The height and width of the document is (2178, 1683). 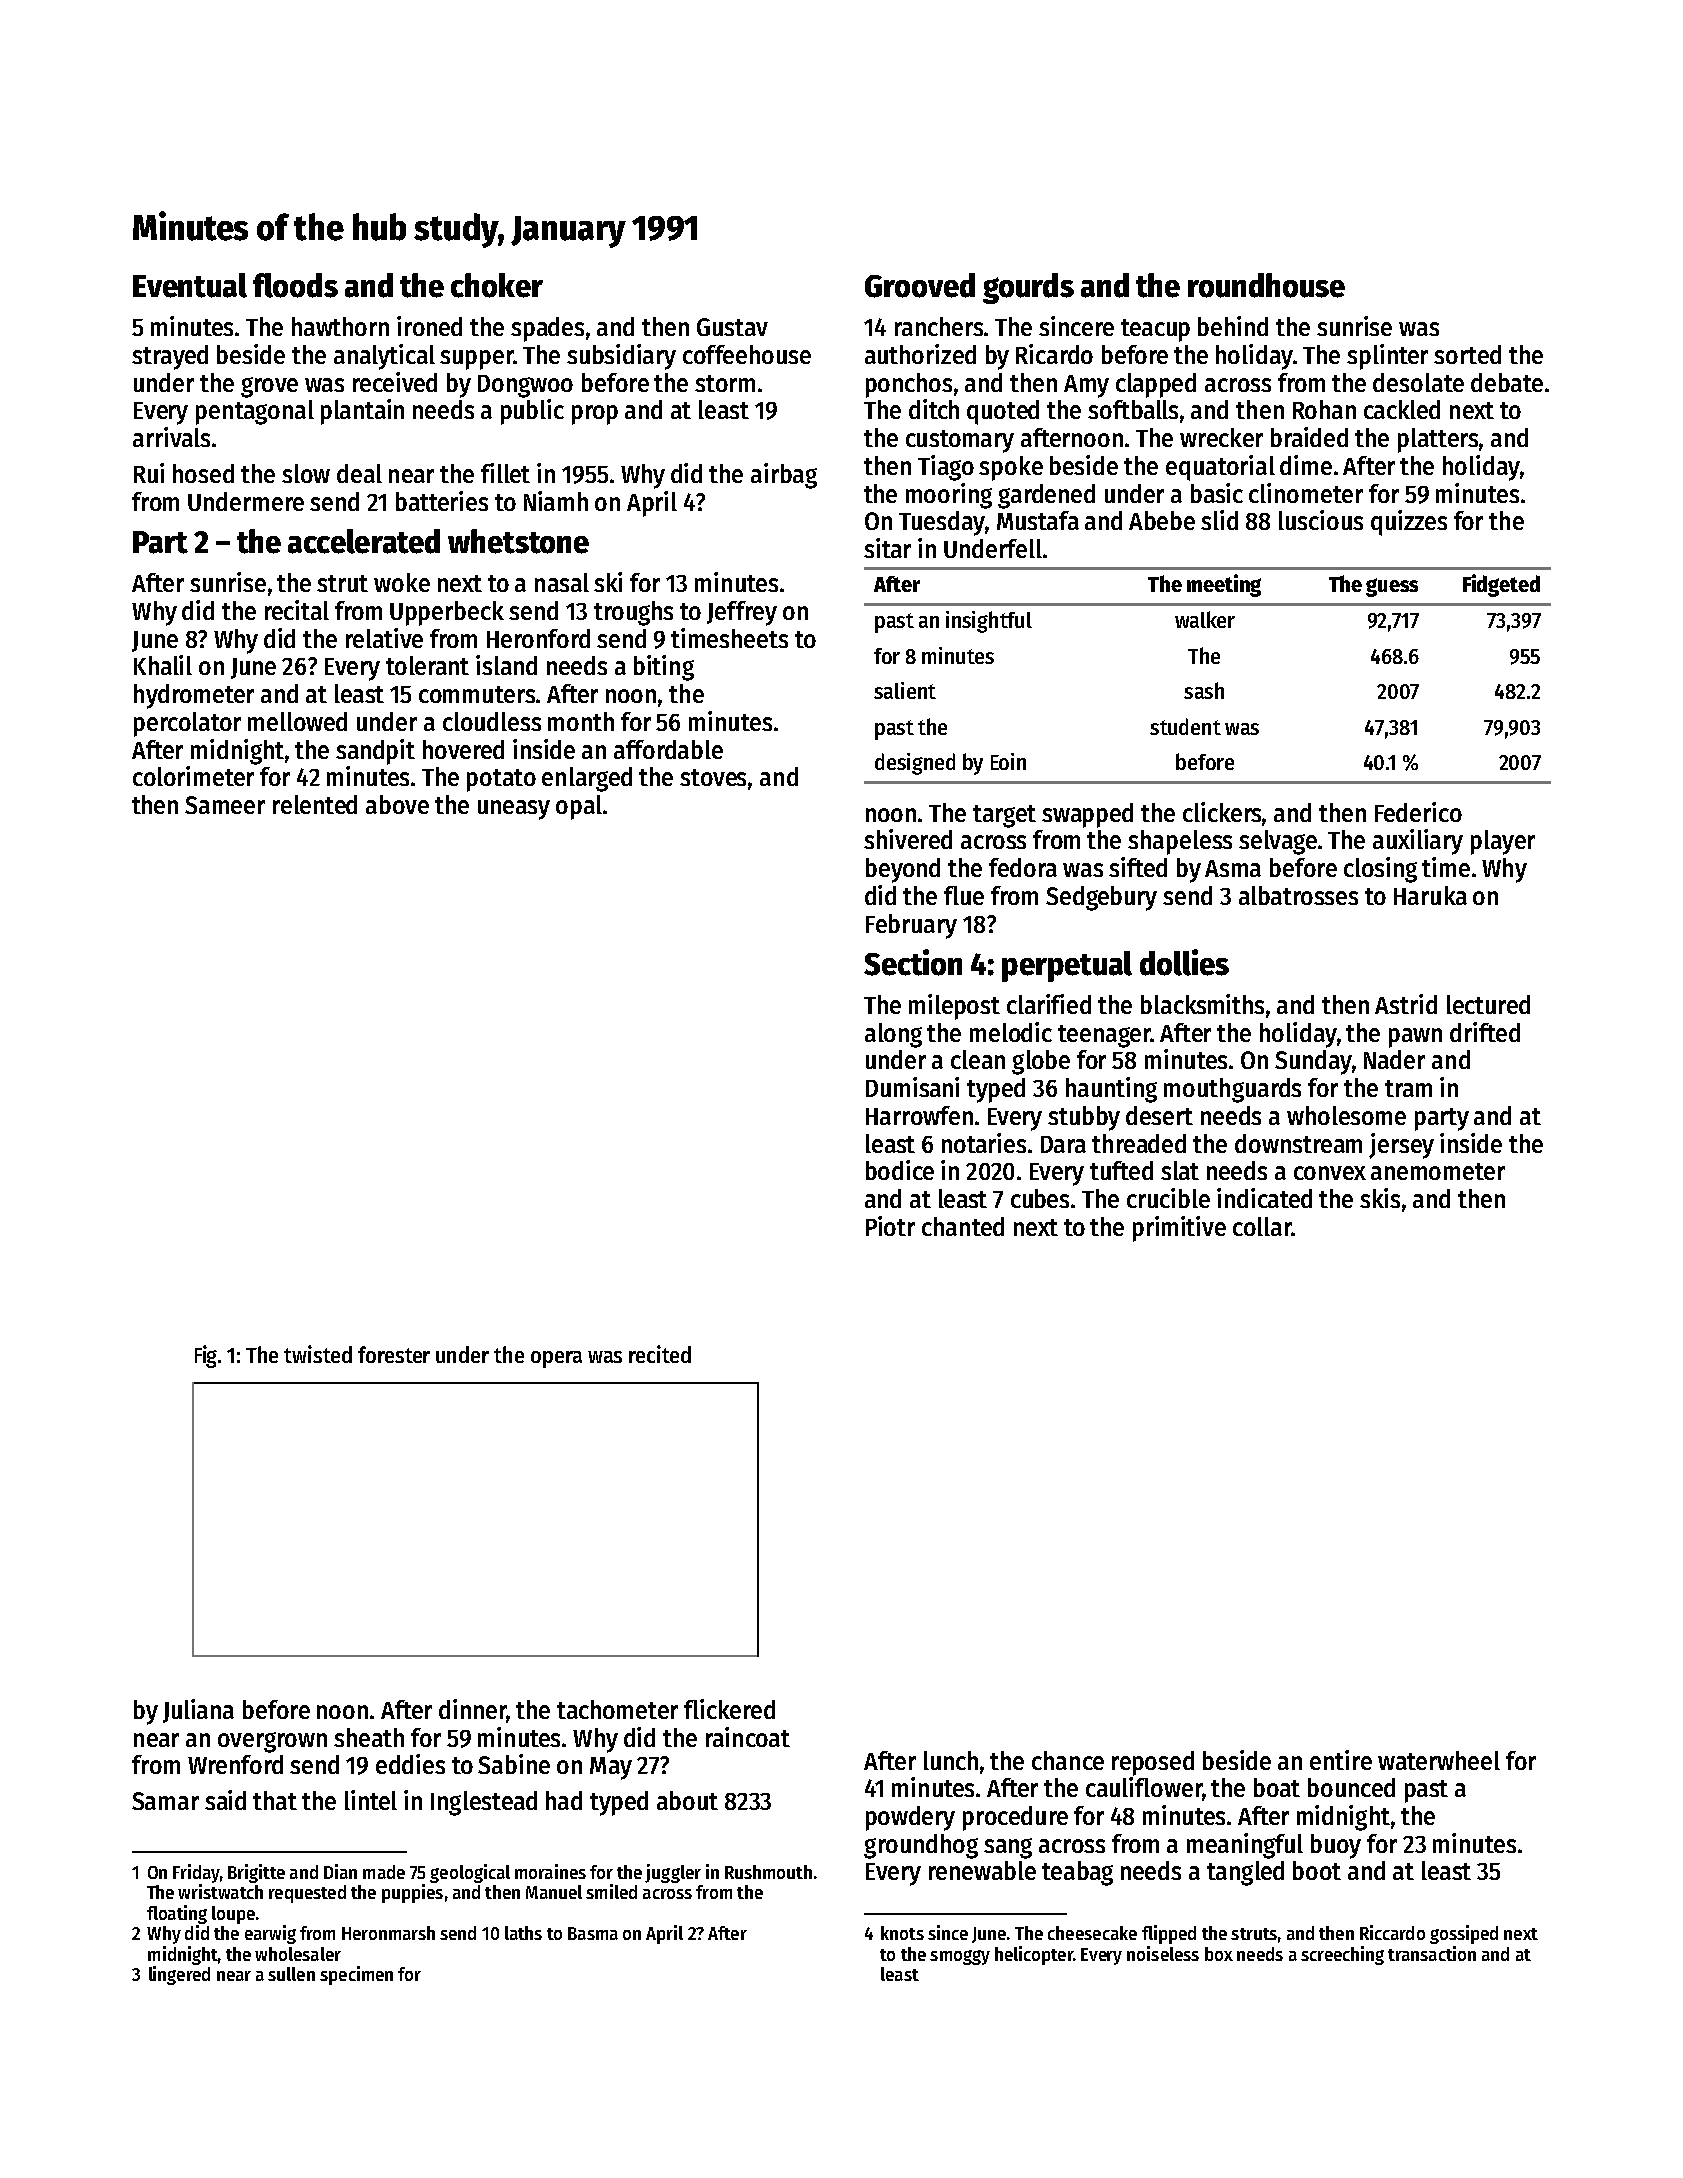 What do you see at coordinates (1313, 1062) in the document?
I see `Sunday` at bounding box center [1313, 1062].
